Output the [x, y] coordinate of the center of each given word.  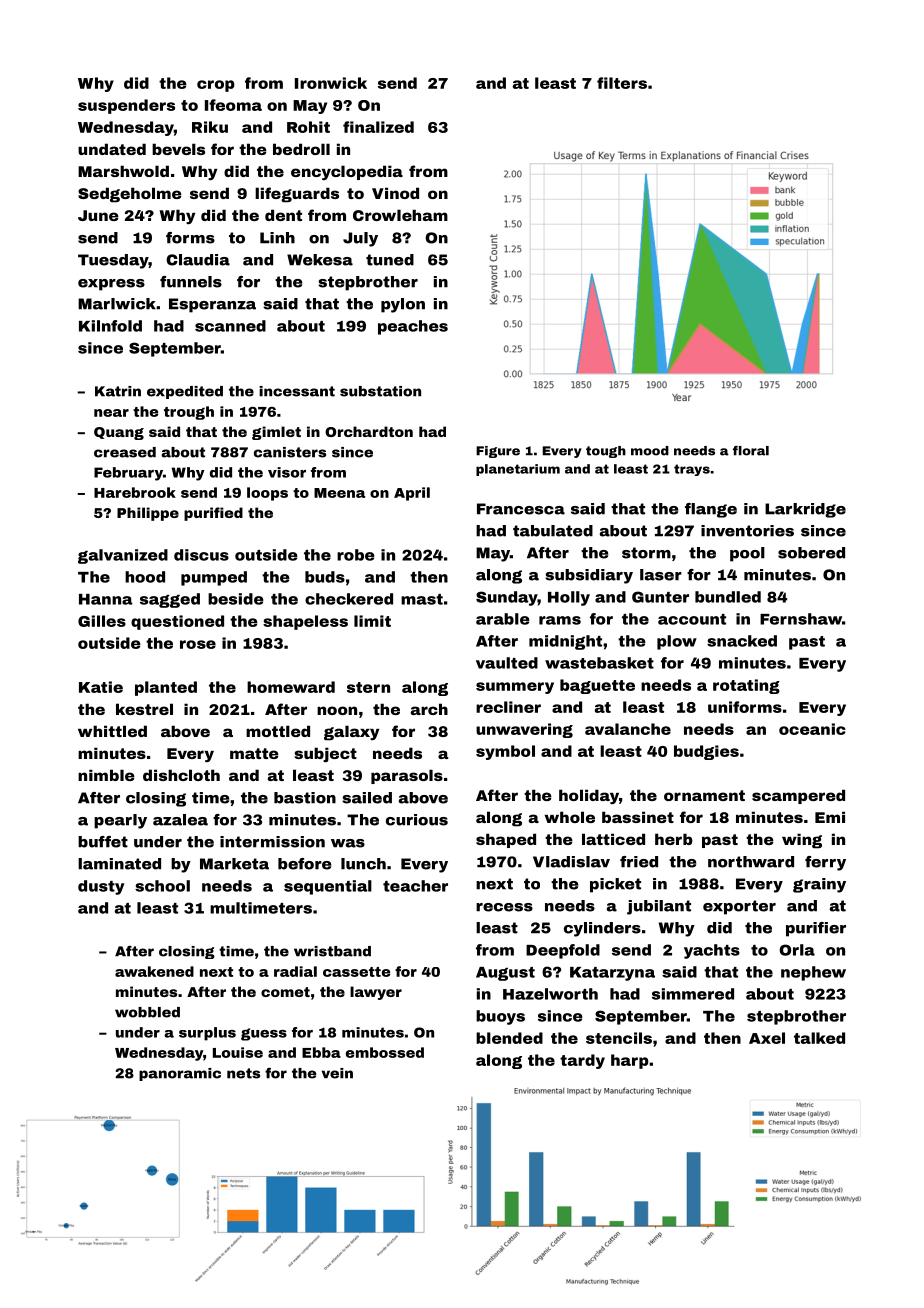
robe [356, 555]
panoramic [180, 1074]
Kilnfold [110, 326]
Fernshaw [801, 619]
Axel [767, 1038]
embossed [385, 1052]
